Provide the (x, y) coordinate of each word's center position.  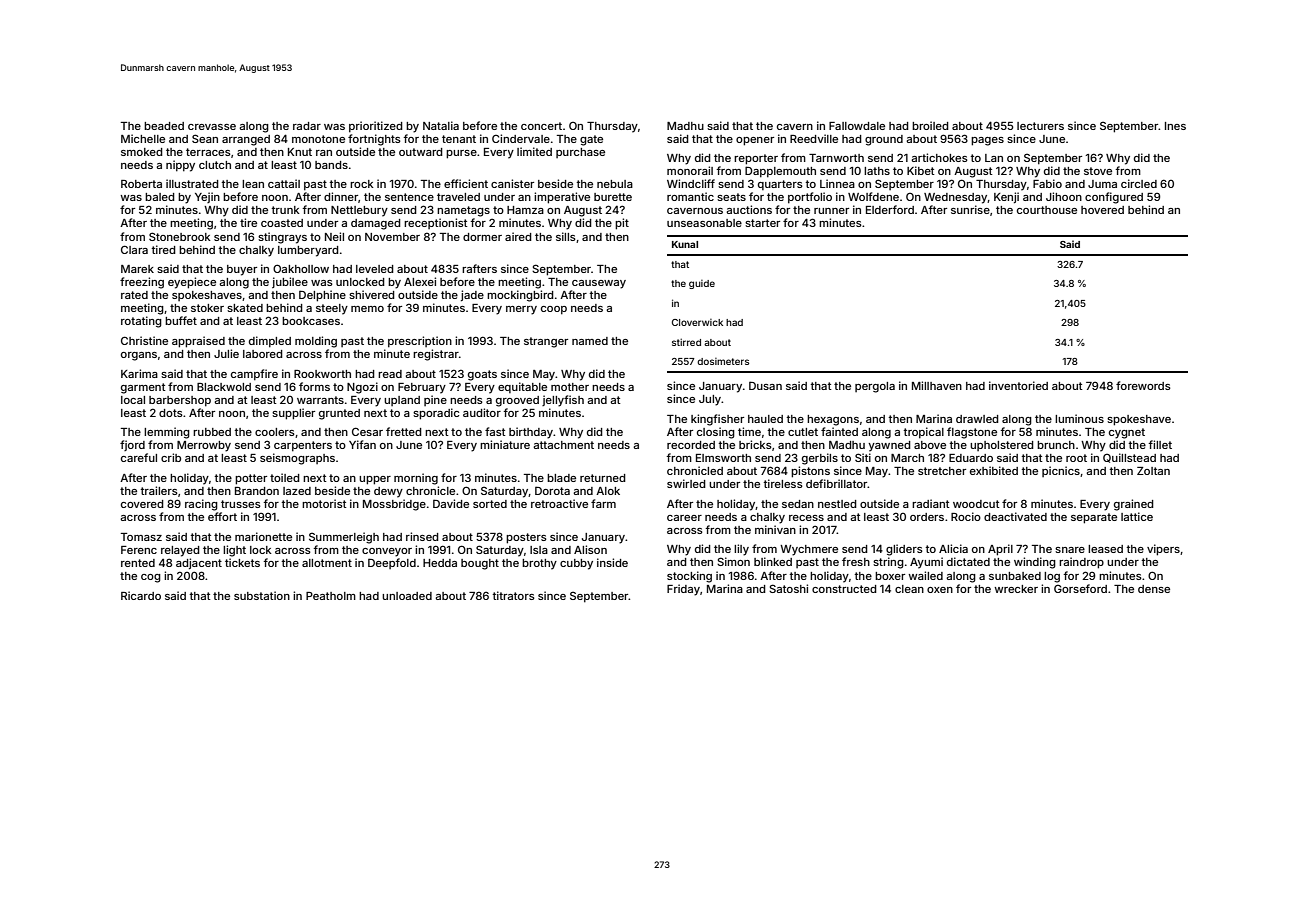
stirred (686, 342)
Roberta (141, 184)
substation (262, 595)
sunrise (970, 209)
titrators (513, 595)
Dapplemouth (780, 172)
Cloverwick (697, 322)
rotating (141, 322)
